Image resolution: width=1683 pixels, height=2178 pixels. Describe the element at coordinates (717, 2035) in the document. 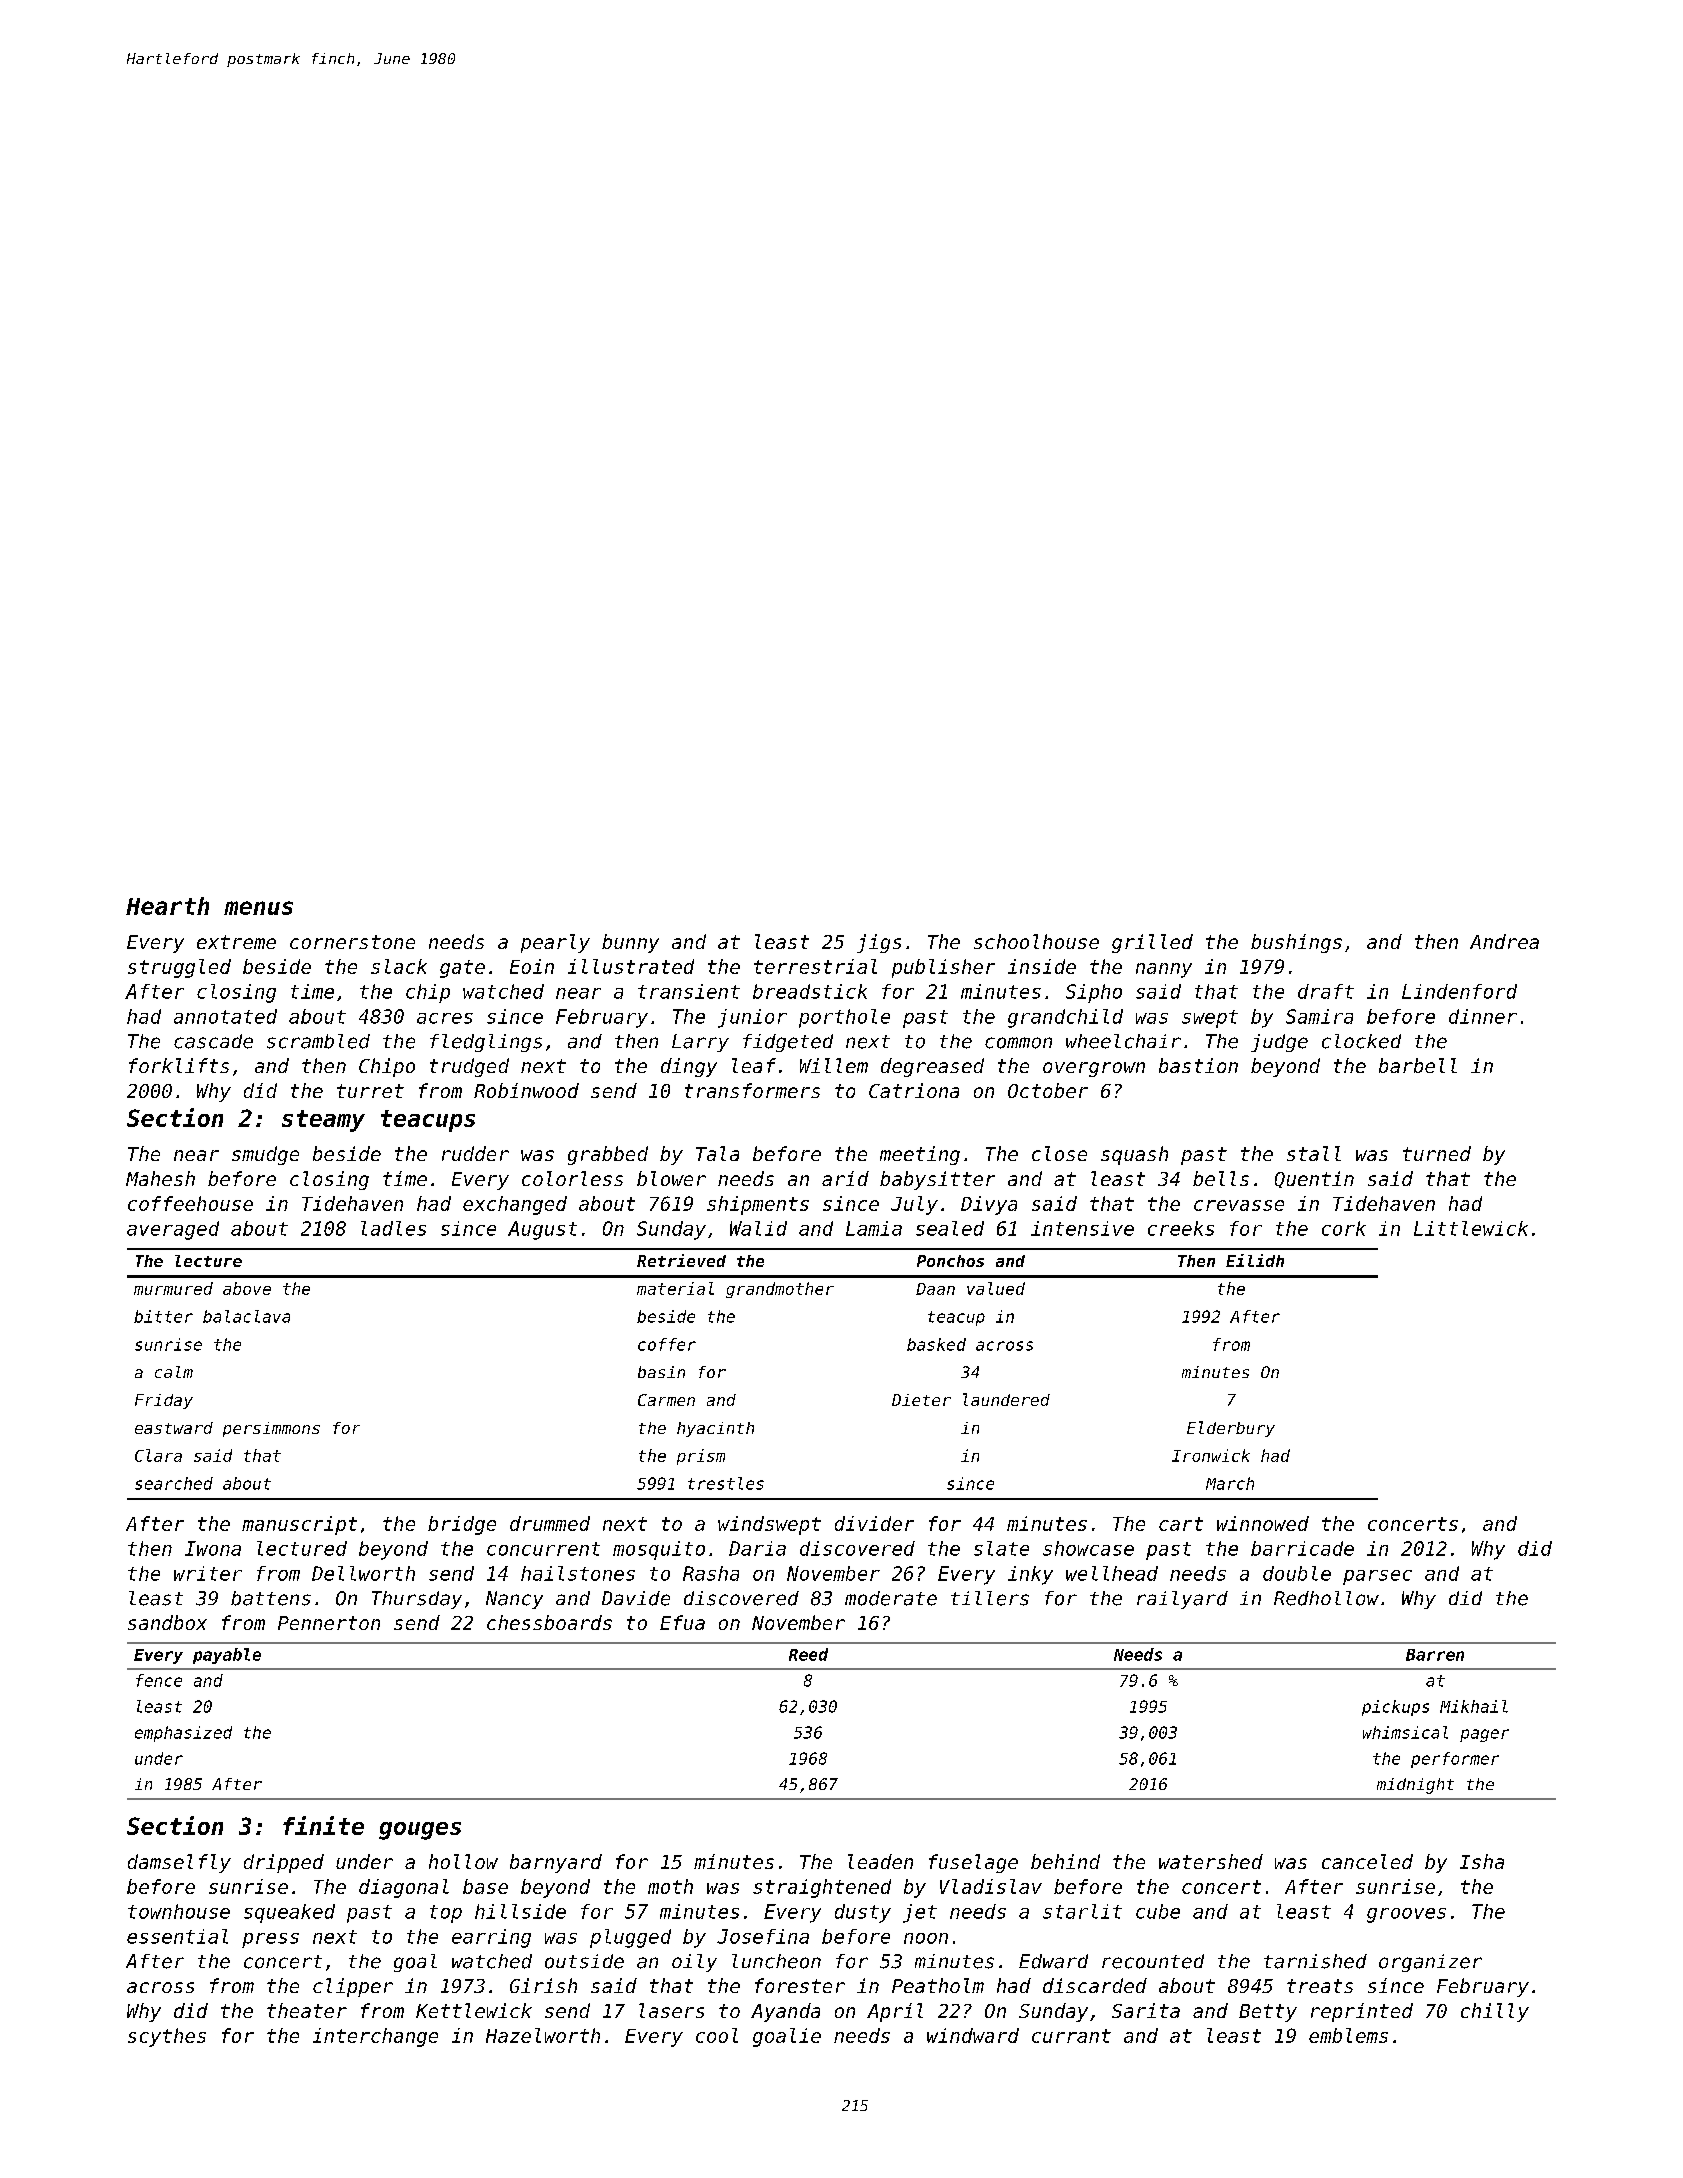

I see `cool` at that location.
